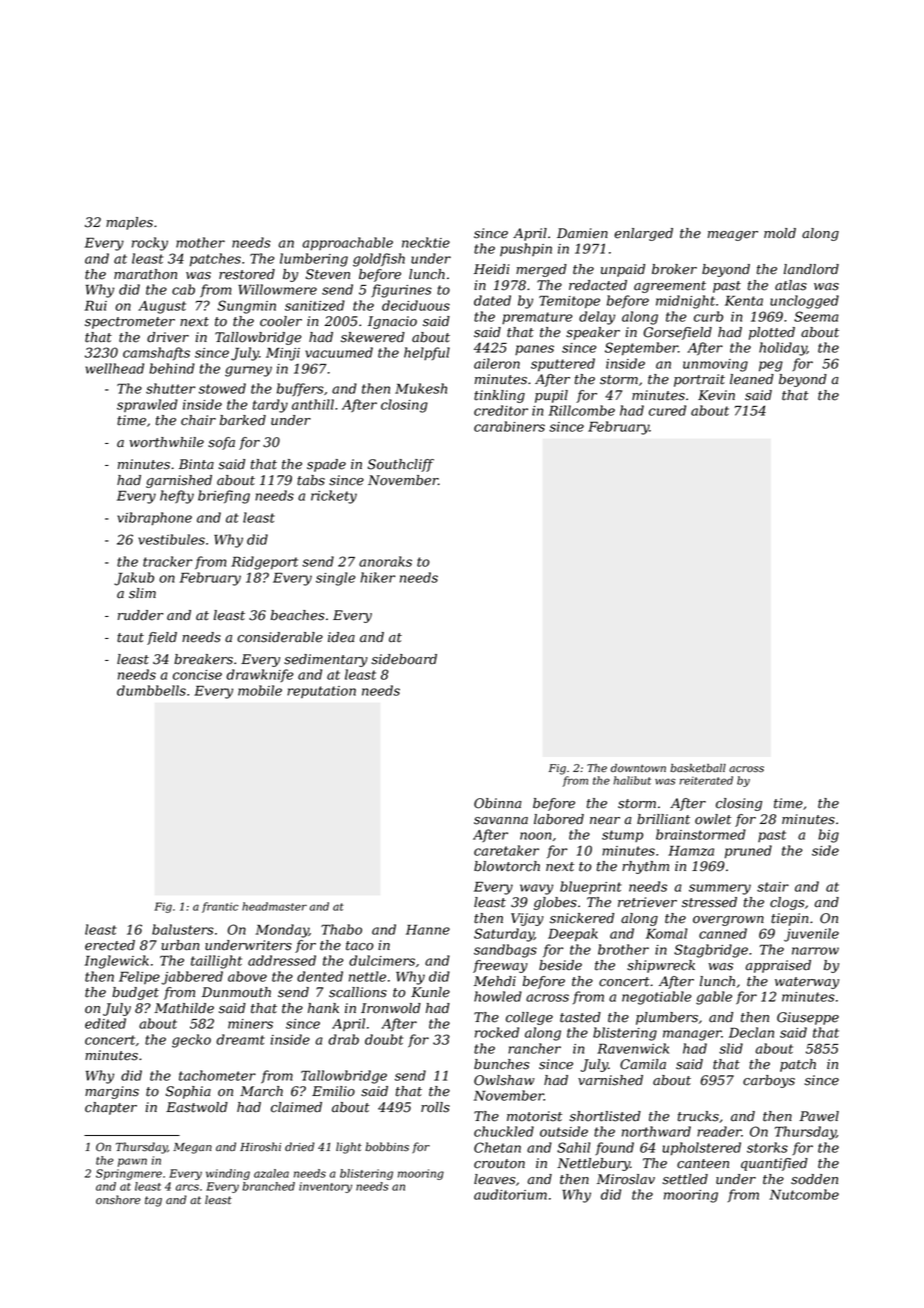 The image size is (924, 1308). I want to click on unpaid, so click(623, 270).
